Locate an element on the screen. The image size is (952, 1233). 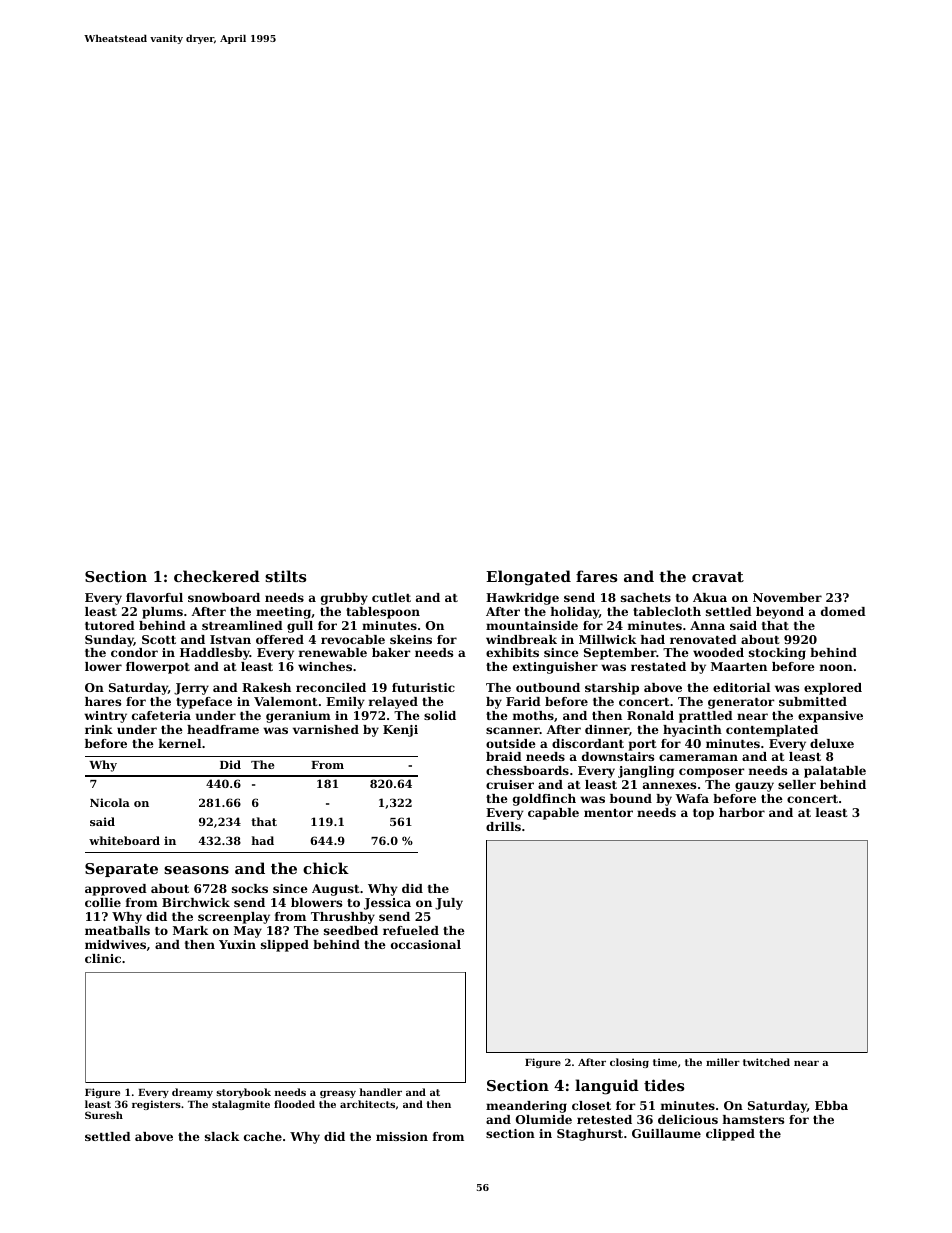
Jerry is located at coordinates (191, 689).
